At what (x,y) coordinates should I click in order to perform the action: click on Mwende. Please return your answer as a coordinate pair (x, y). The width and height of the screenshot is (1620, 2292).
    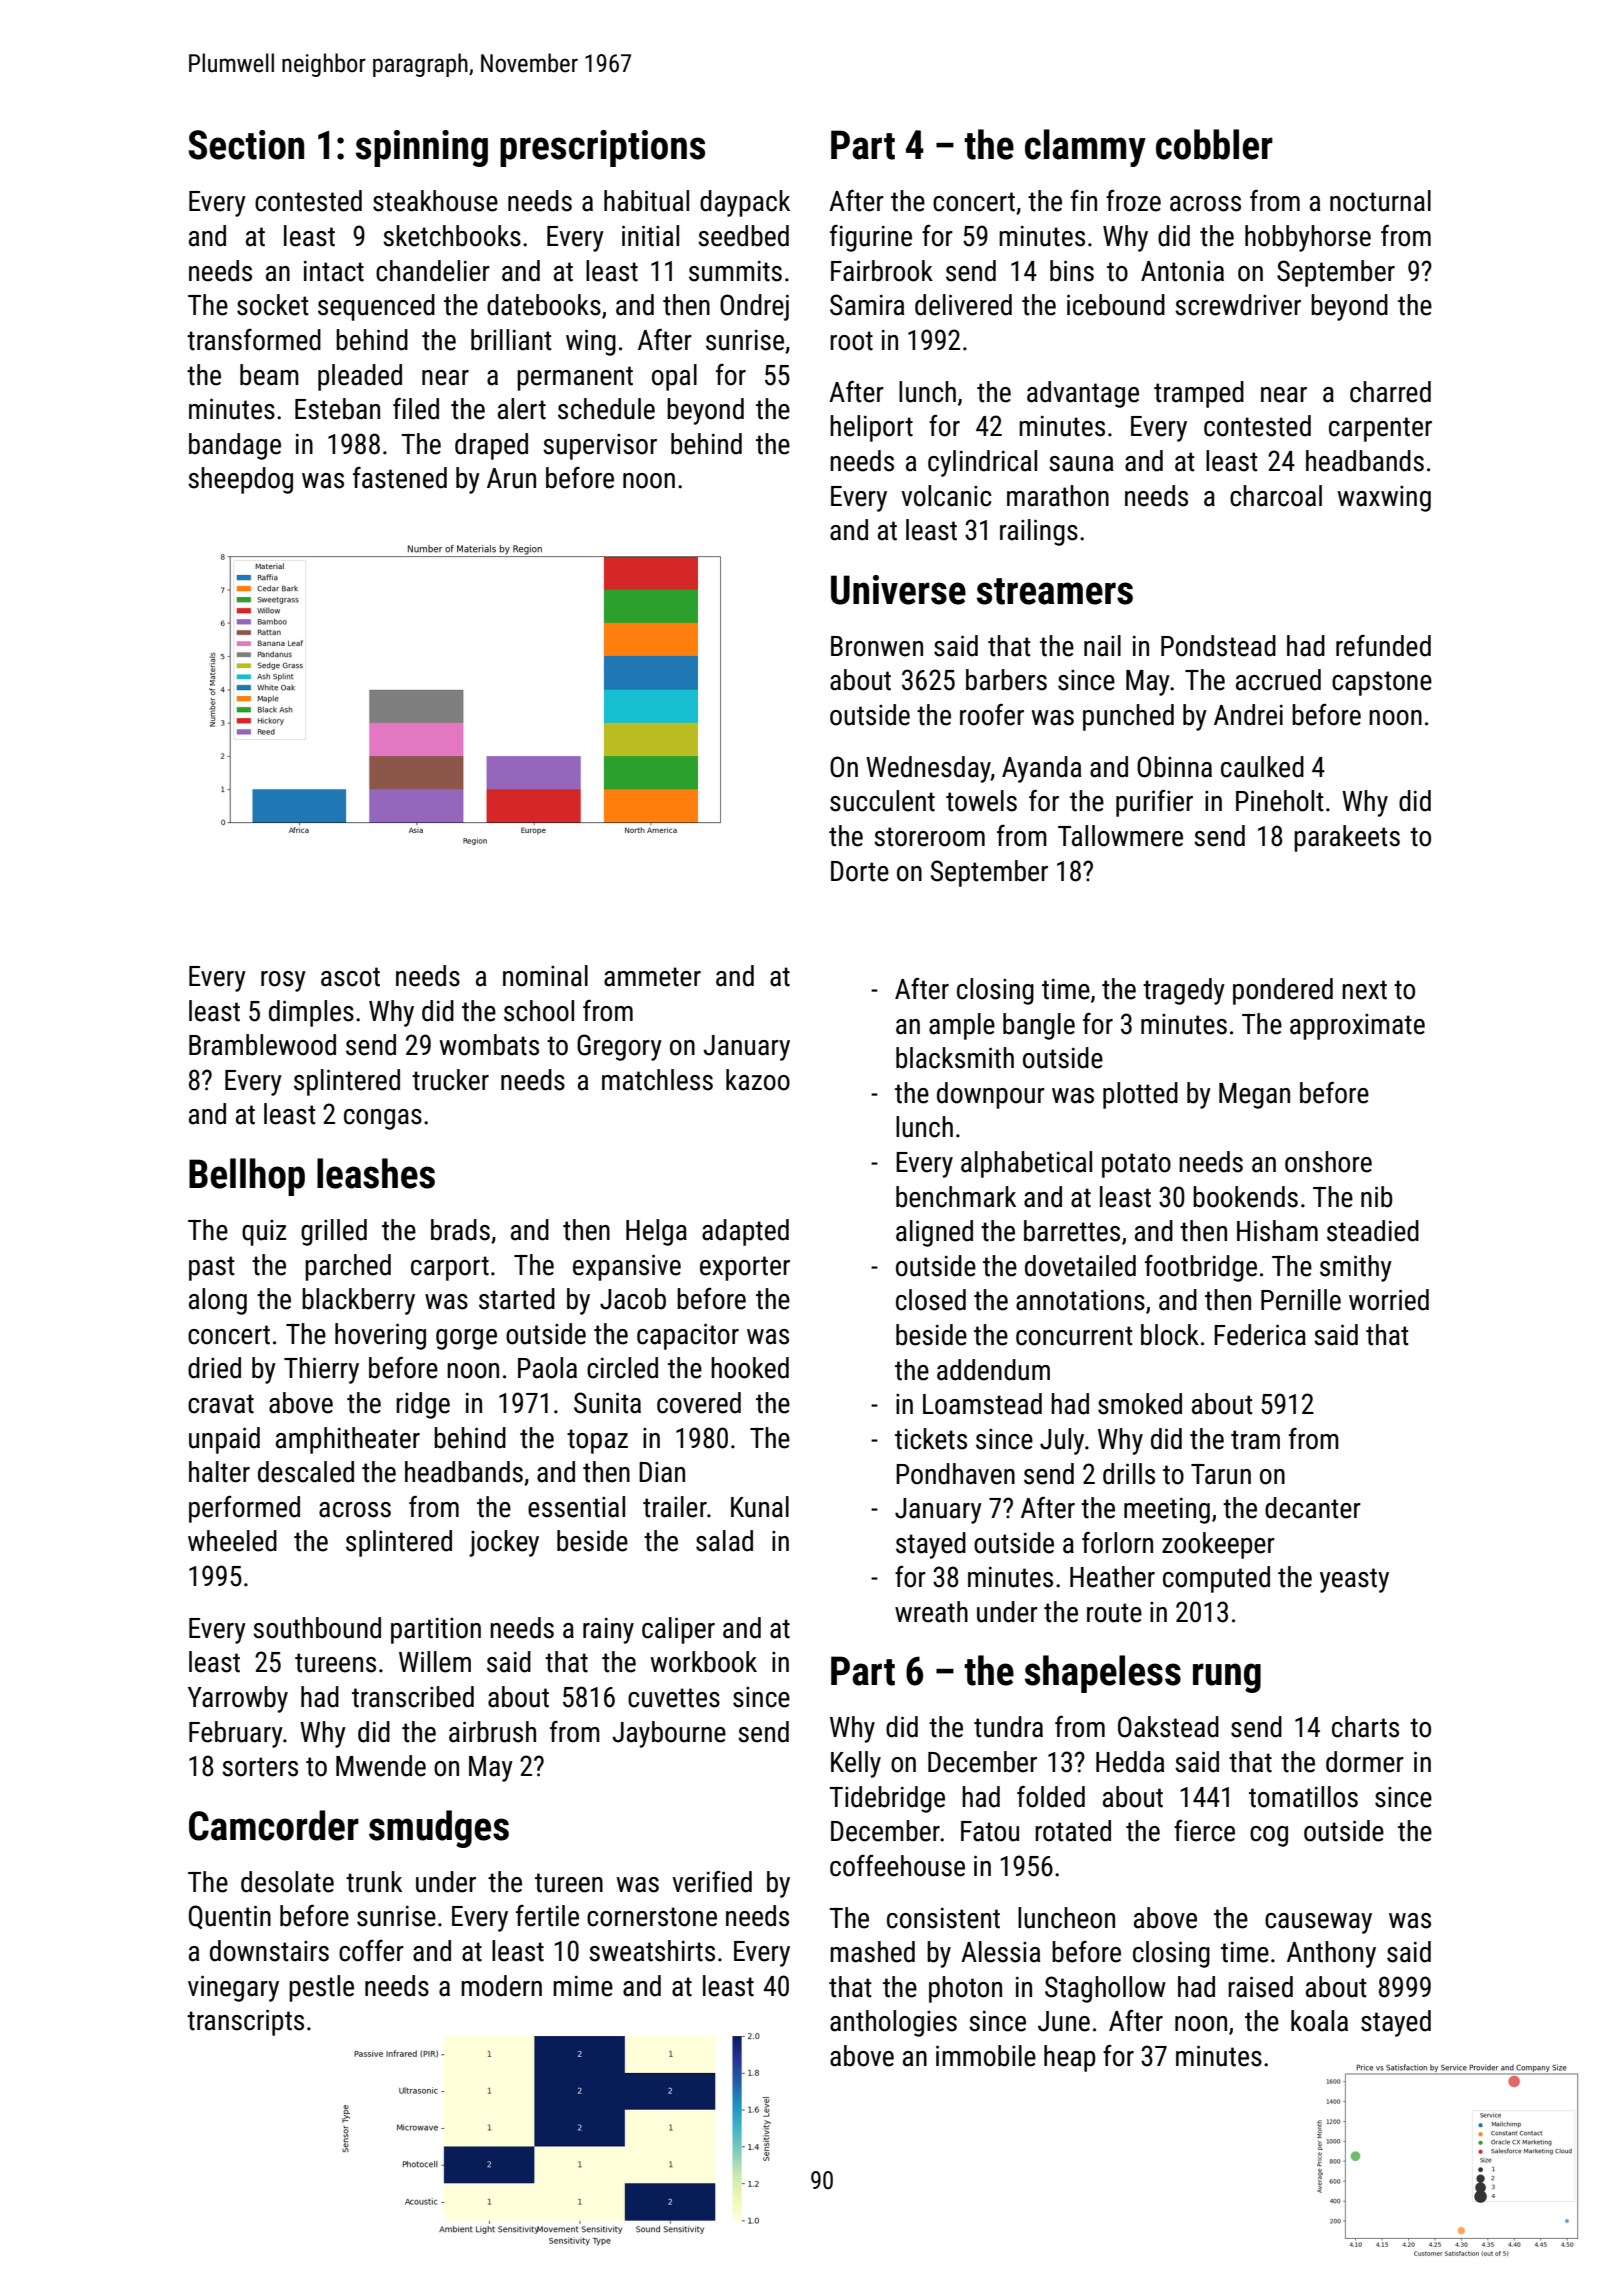
    Looking at the image, I should click on (381, 1766).
